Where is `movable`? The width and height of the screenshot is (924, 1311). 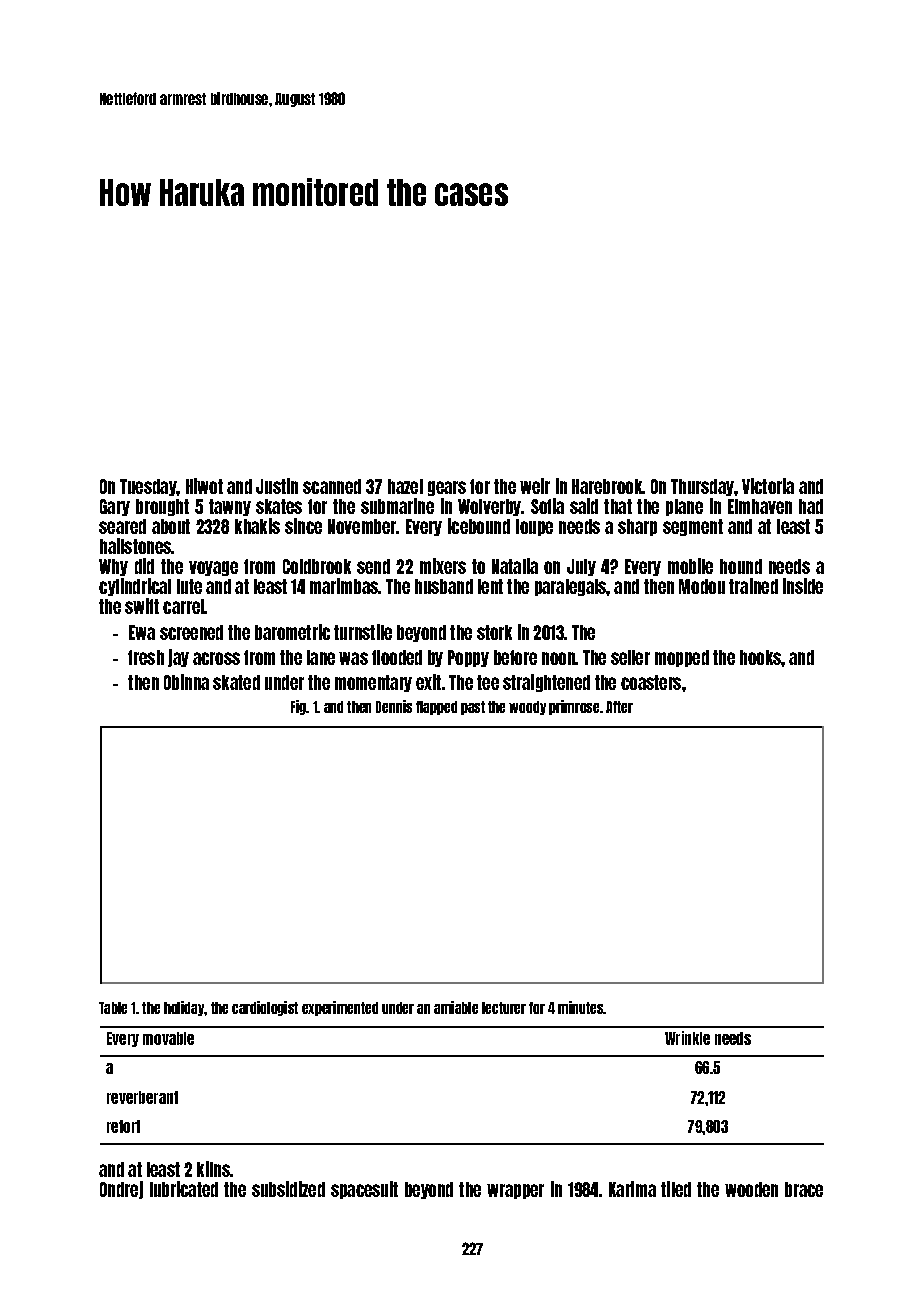
movable is located at coordinates (168, 1038).
